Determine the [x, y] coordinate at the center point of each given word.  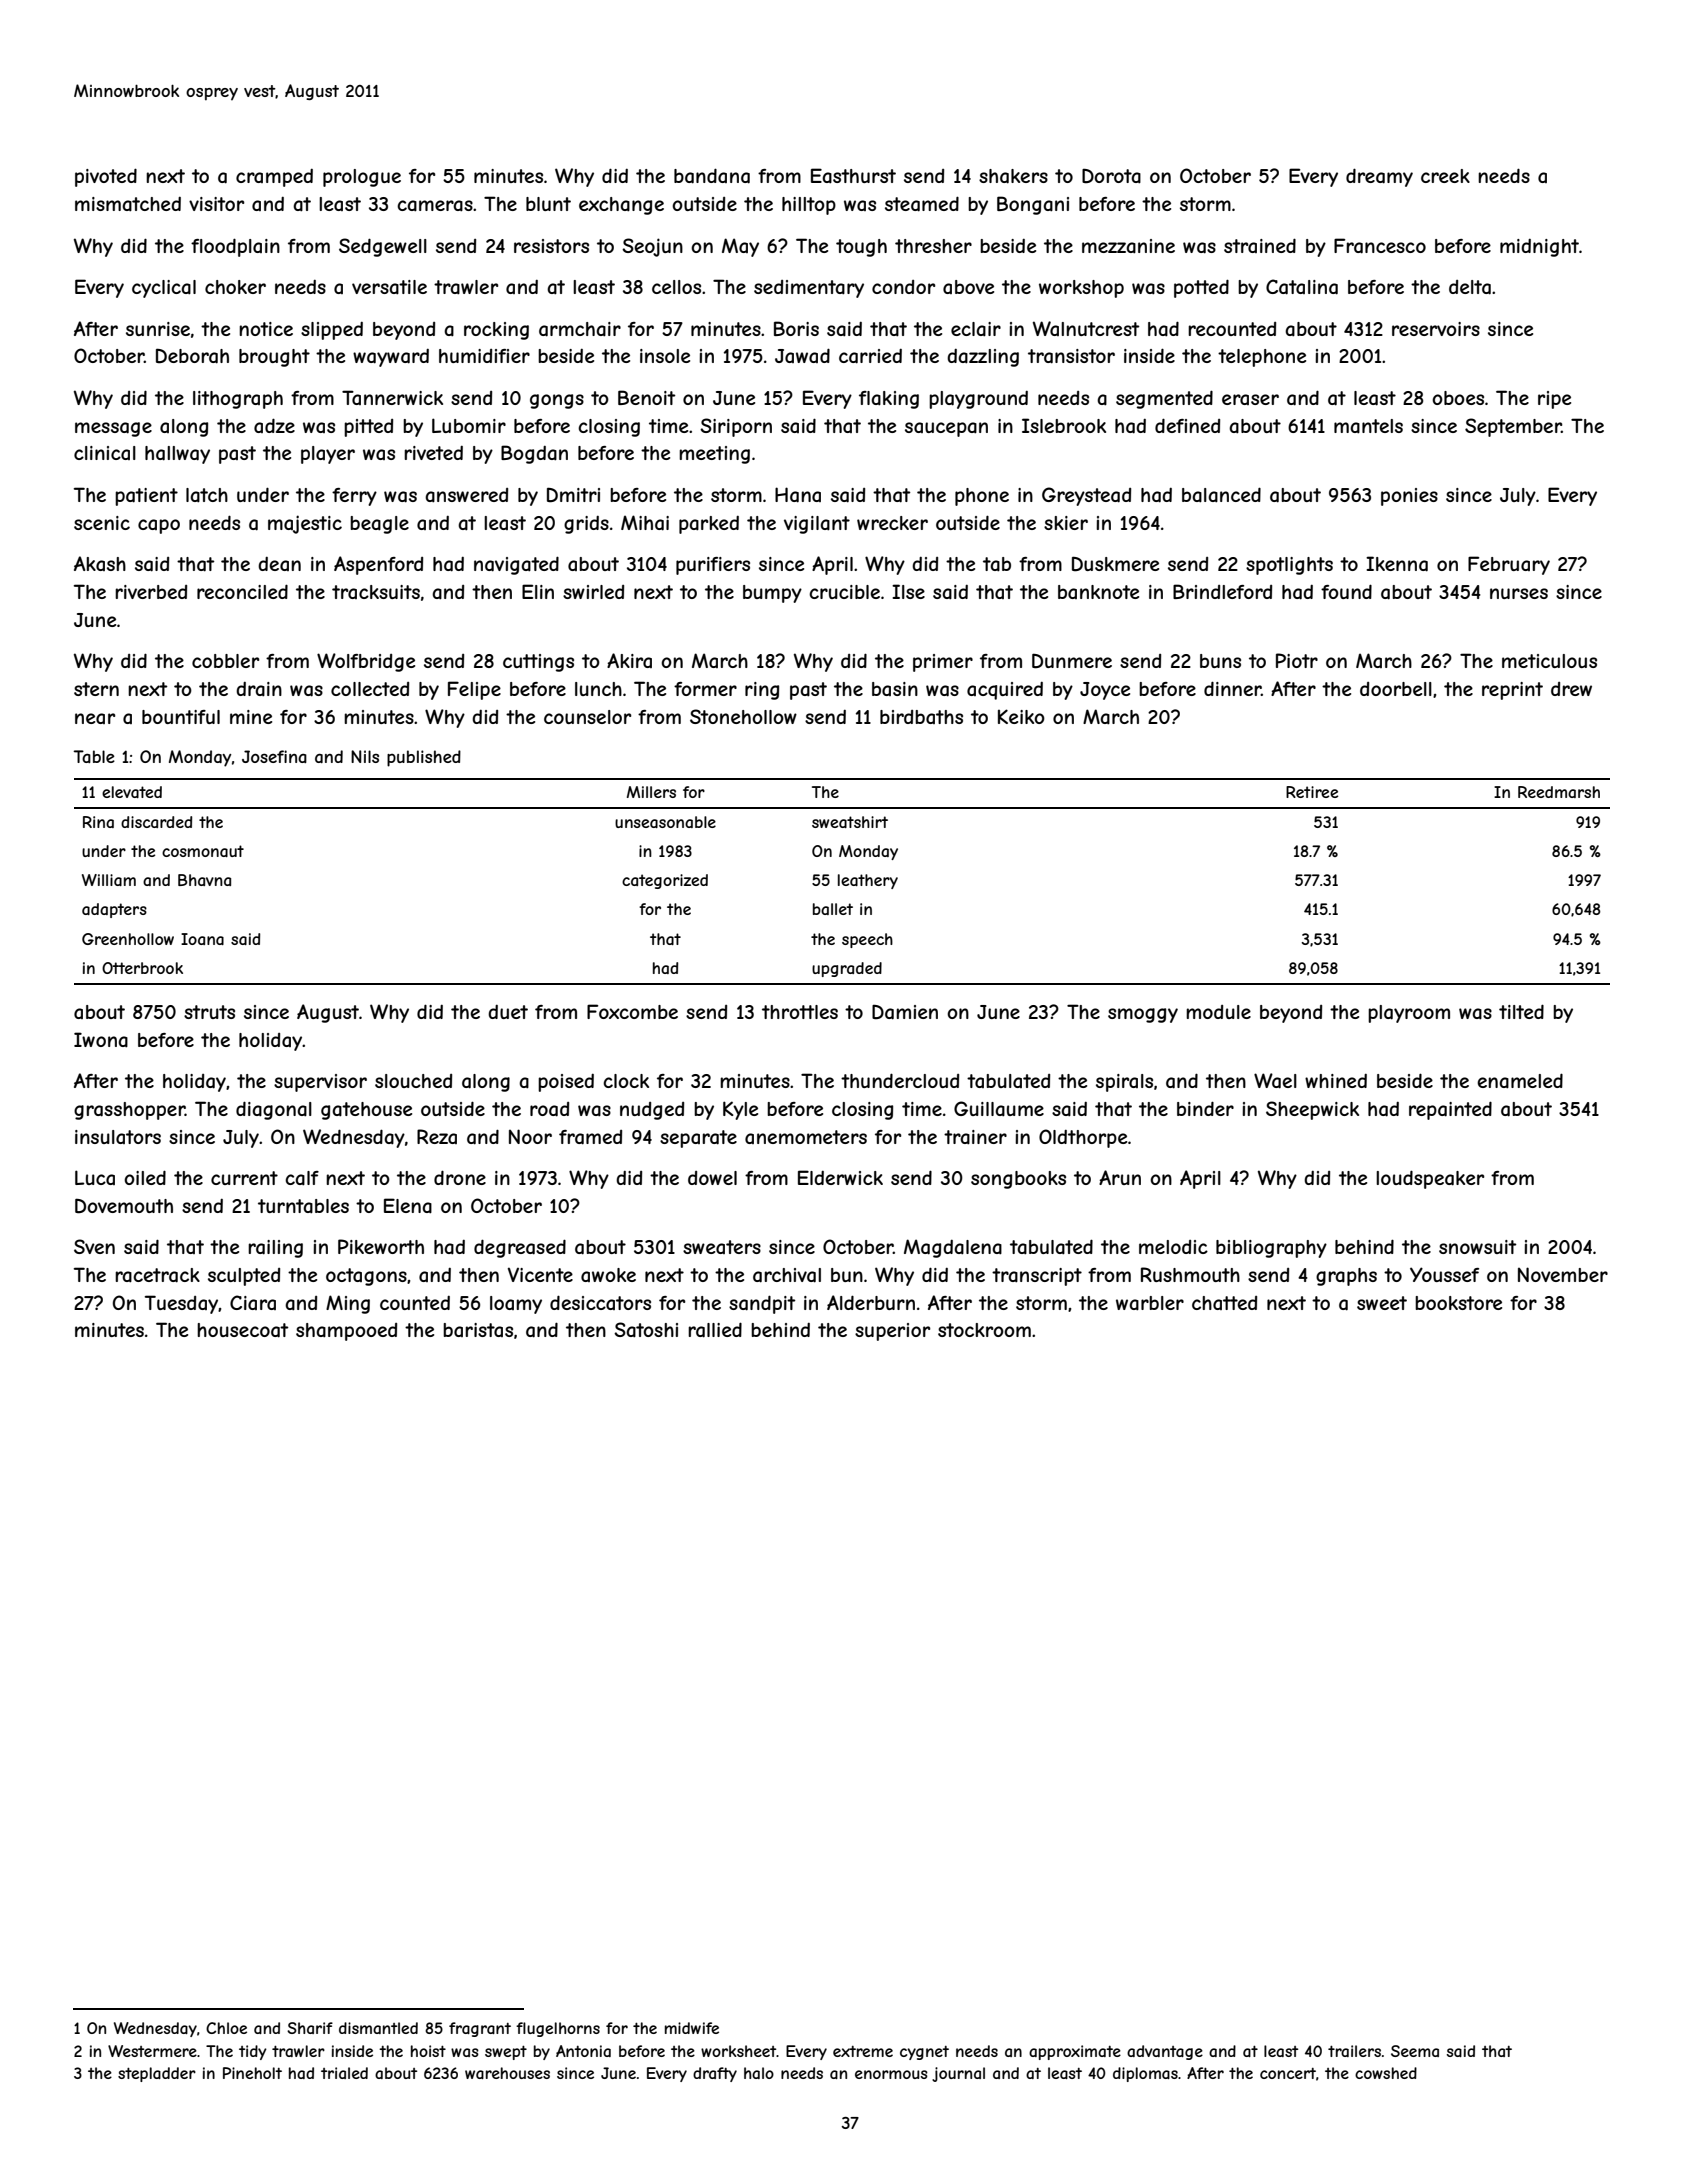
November [1563, 1274]
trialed [344, 2073]
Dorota [1111, 176]
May [740, 247]
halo [759, 2073]
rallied [715, 1330]
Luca [95, 1177]
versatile [389, 287]
